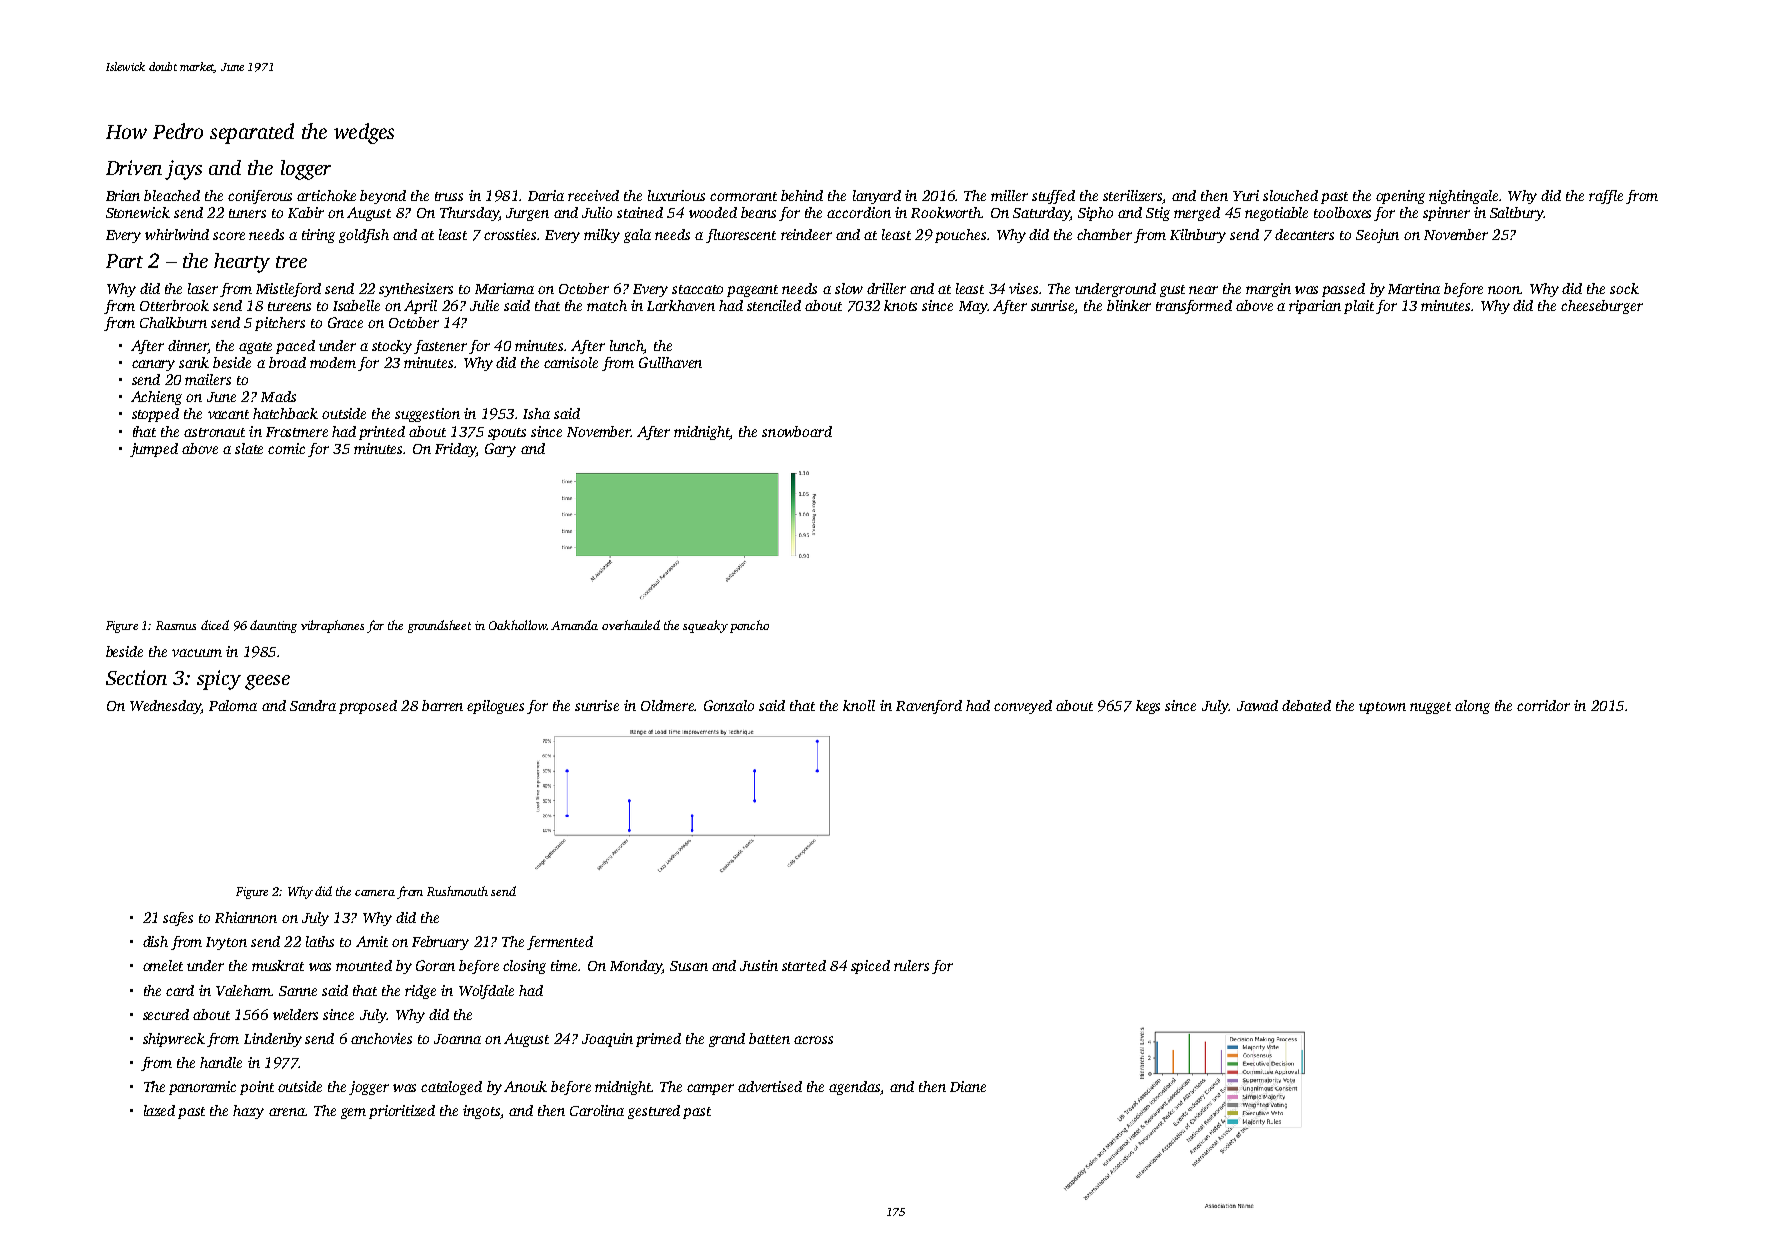  Describe the element at coordinates (215, 625) in the document. I see `diced` at that location.
